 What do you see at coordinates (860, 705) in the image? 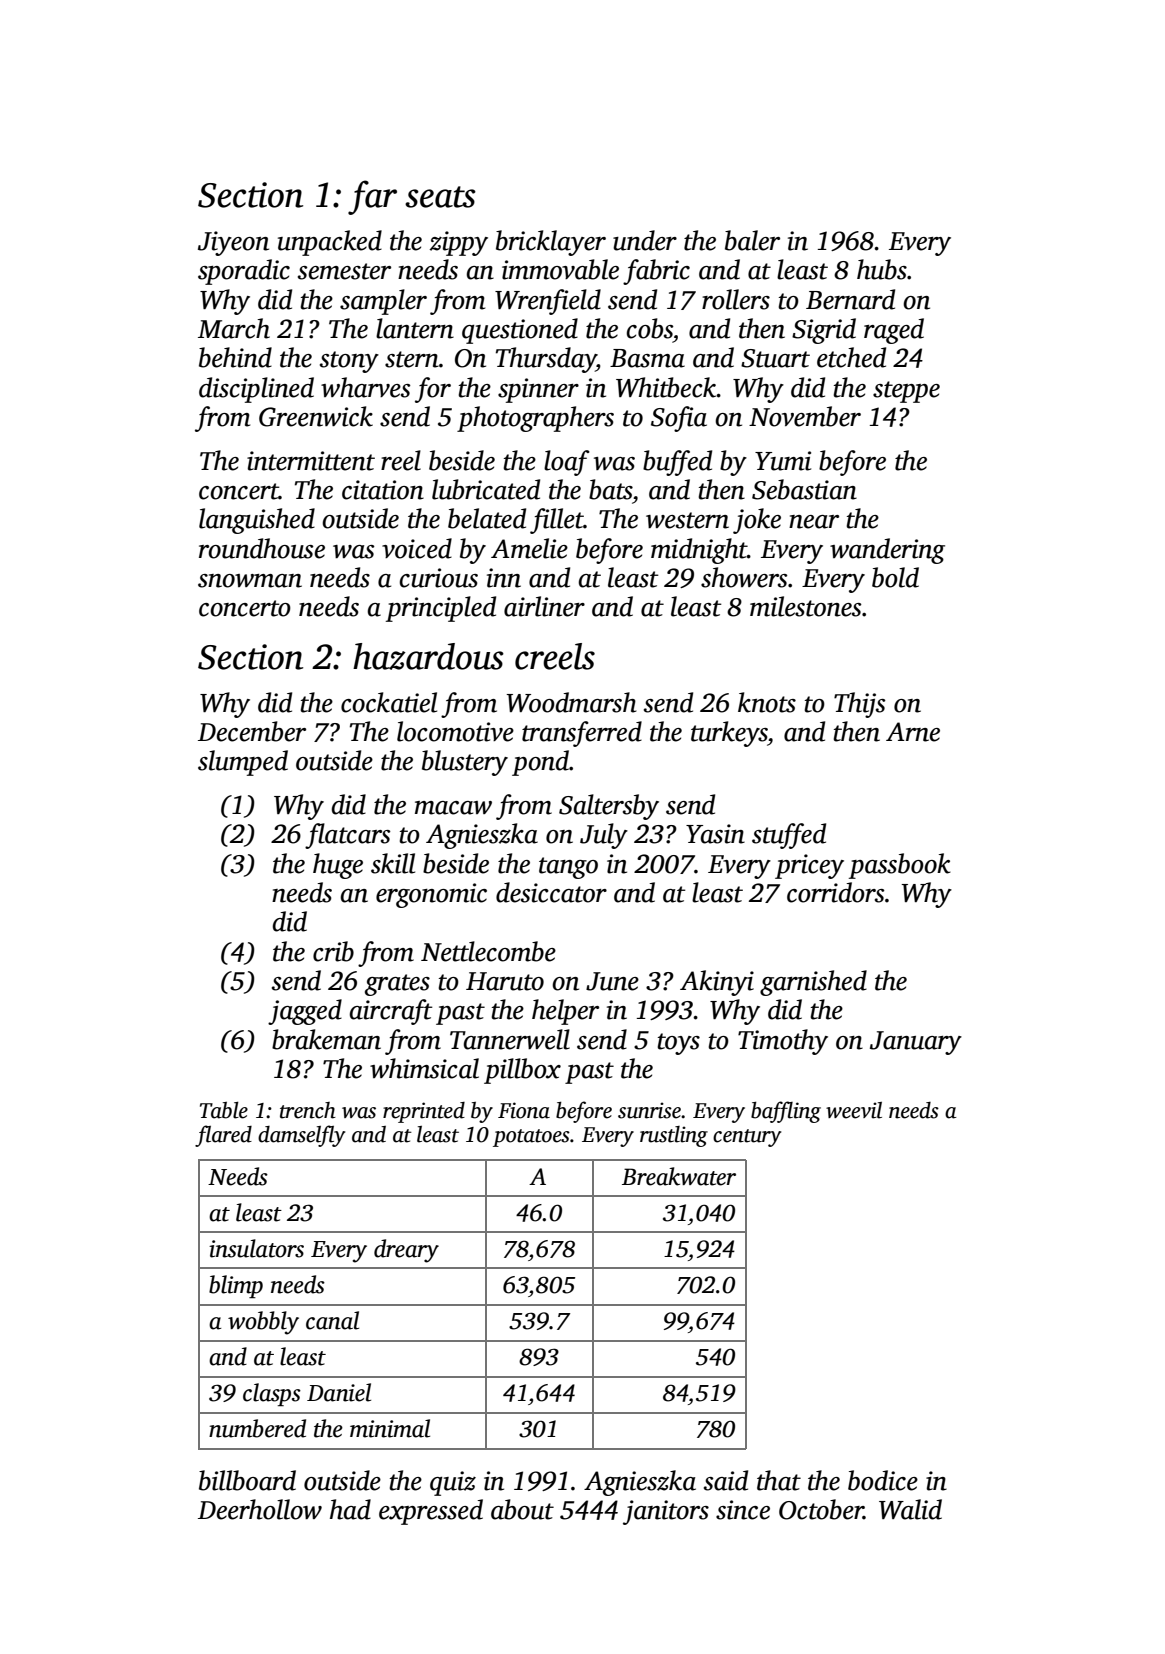
I see `Thijs` at bounding box center [860, 705].
